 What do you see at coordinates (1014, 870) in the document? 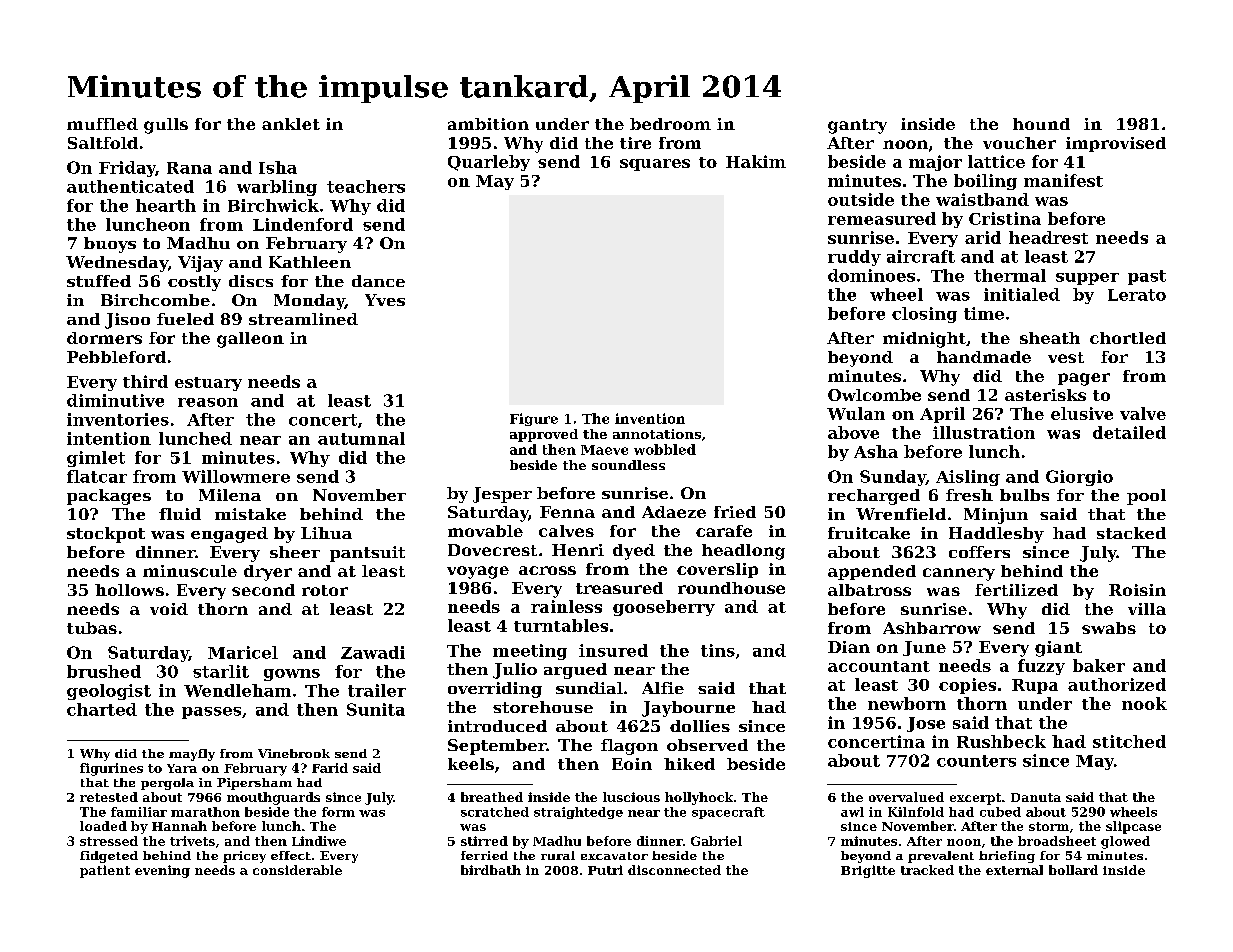
I see `external` at bounding box center [1014, 870].
